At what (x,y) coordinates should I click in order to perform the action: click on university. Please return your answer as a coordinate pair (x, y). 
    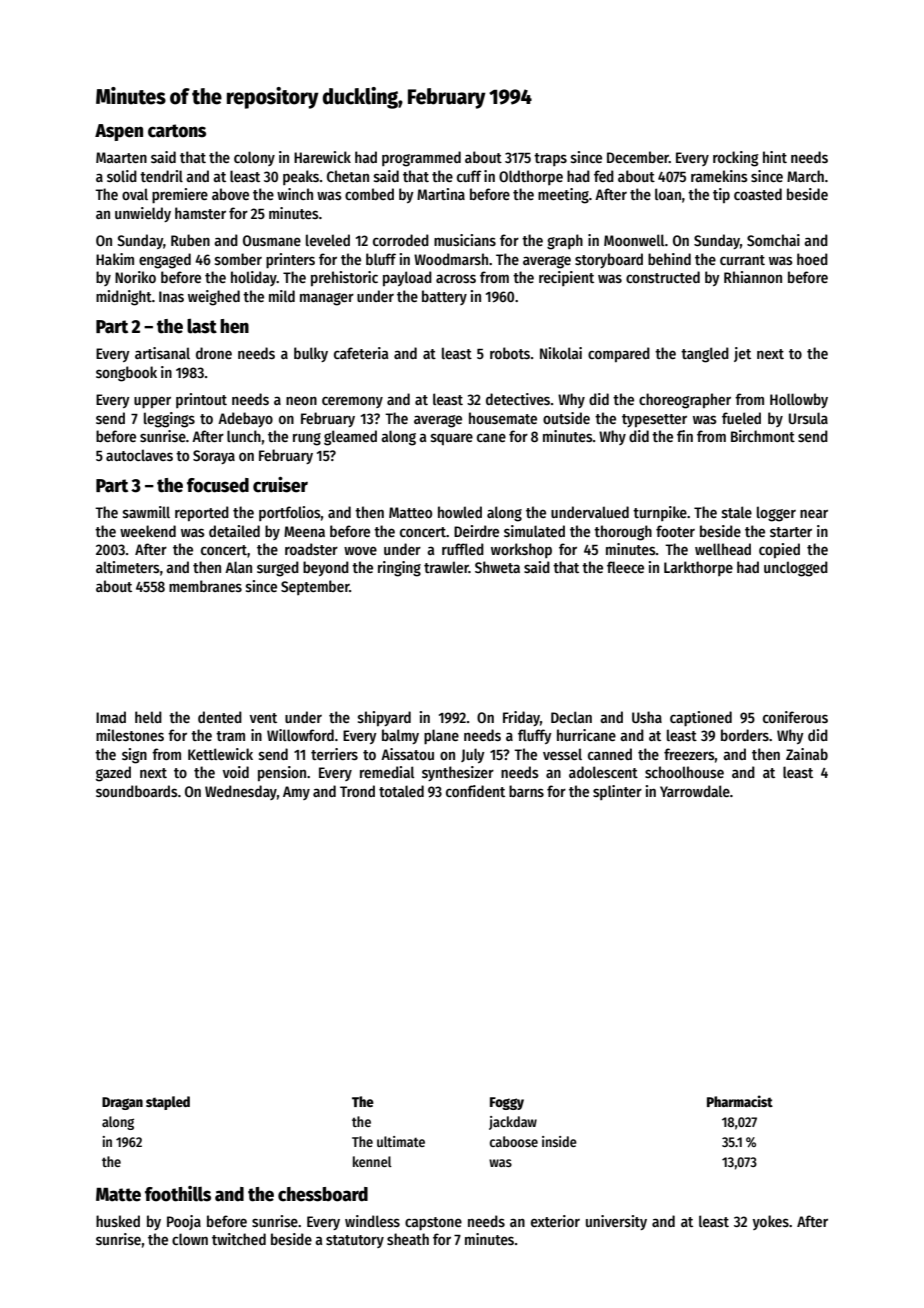
    Looking at the image, I should click on (616, 1222).
